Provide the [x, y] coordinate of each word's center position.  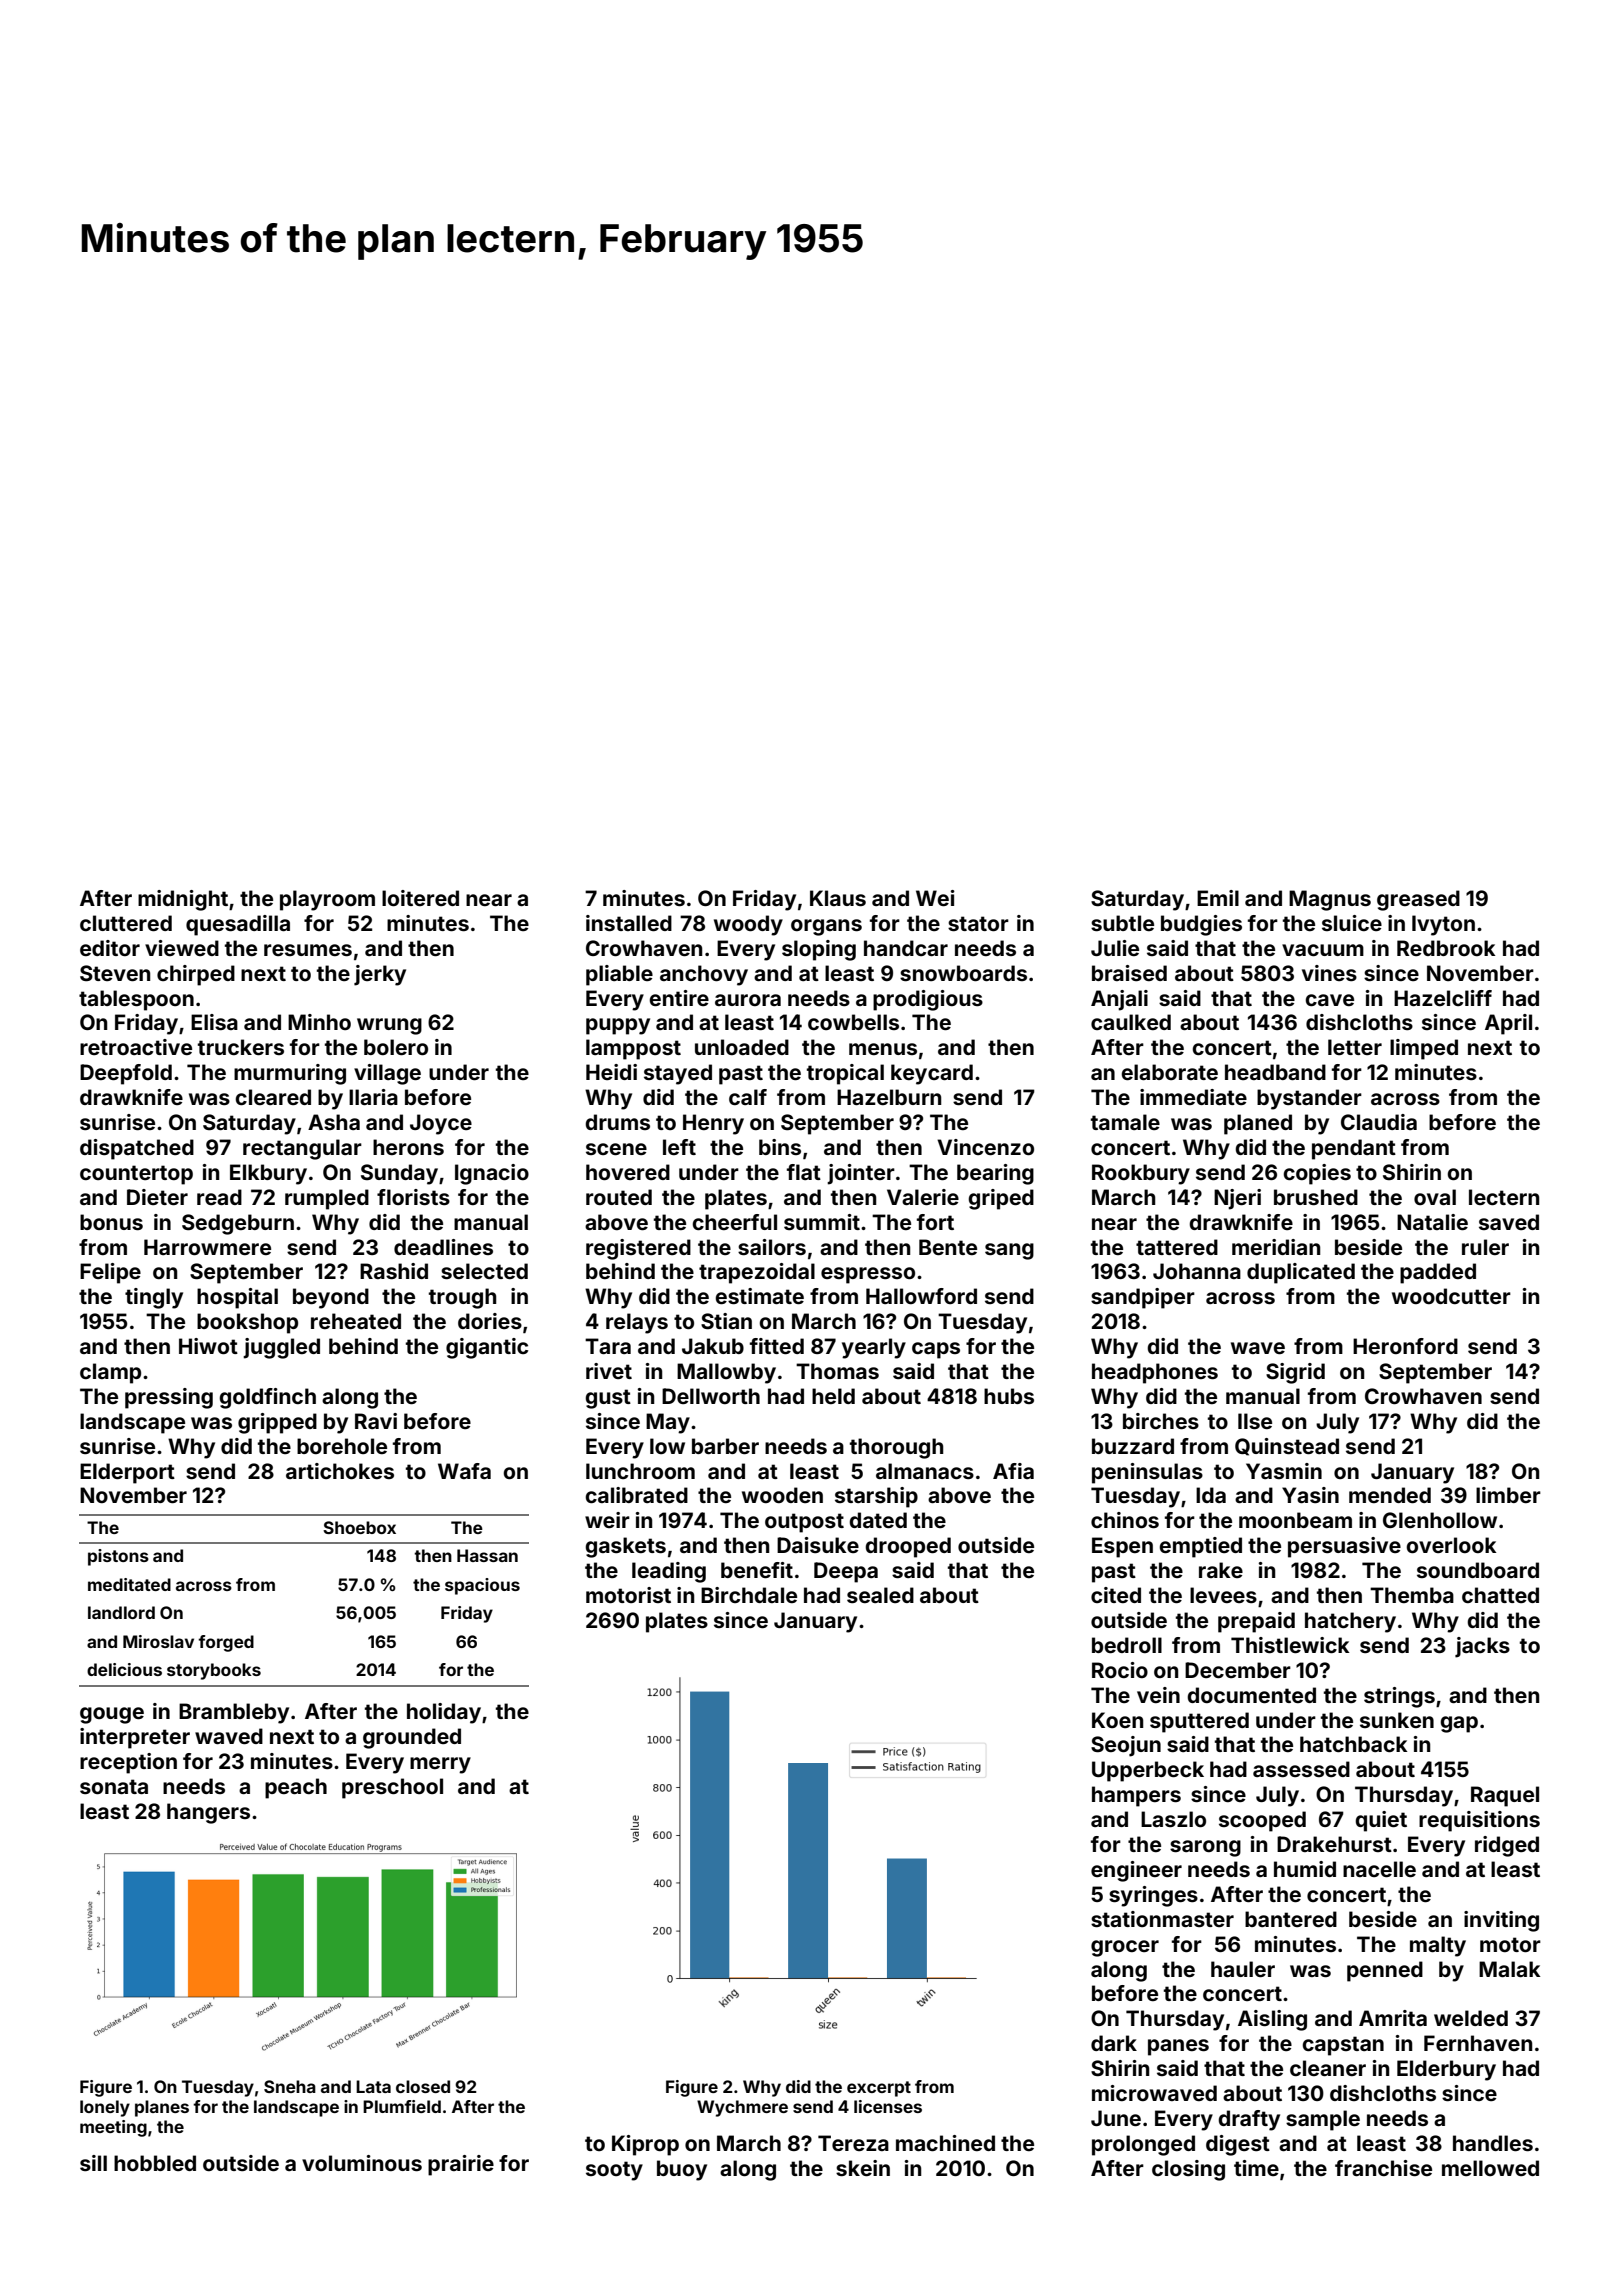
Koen [1117, 1720]
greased [1418, 900]
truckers [241, 1047]
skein [863, 2168]
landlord [121, 1612]
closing [1188, 2170]
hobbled [155, 2163]
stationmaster [1162, 1919]
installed [629, 923]
